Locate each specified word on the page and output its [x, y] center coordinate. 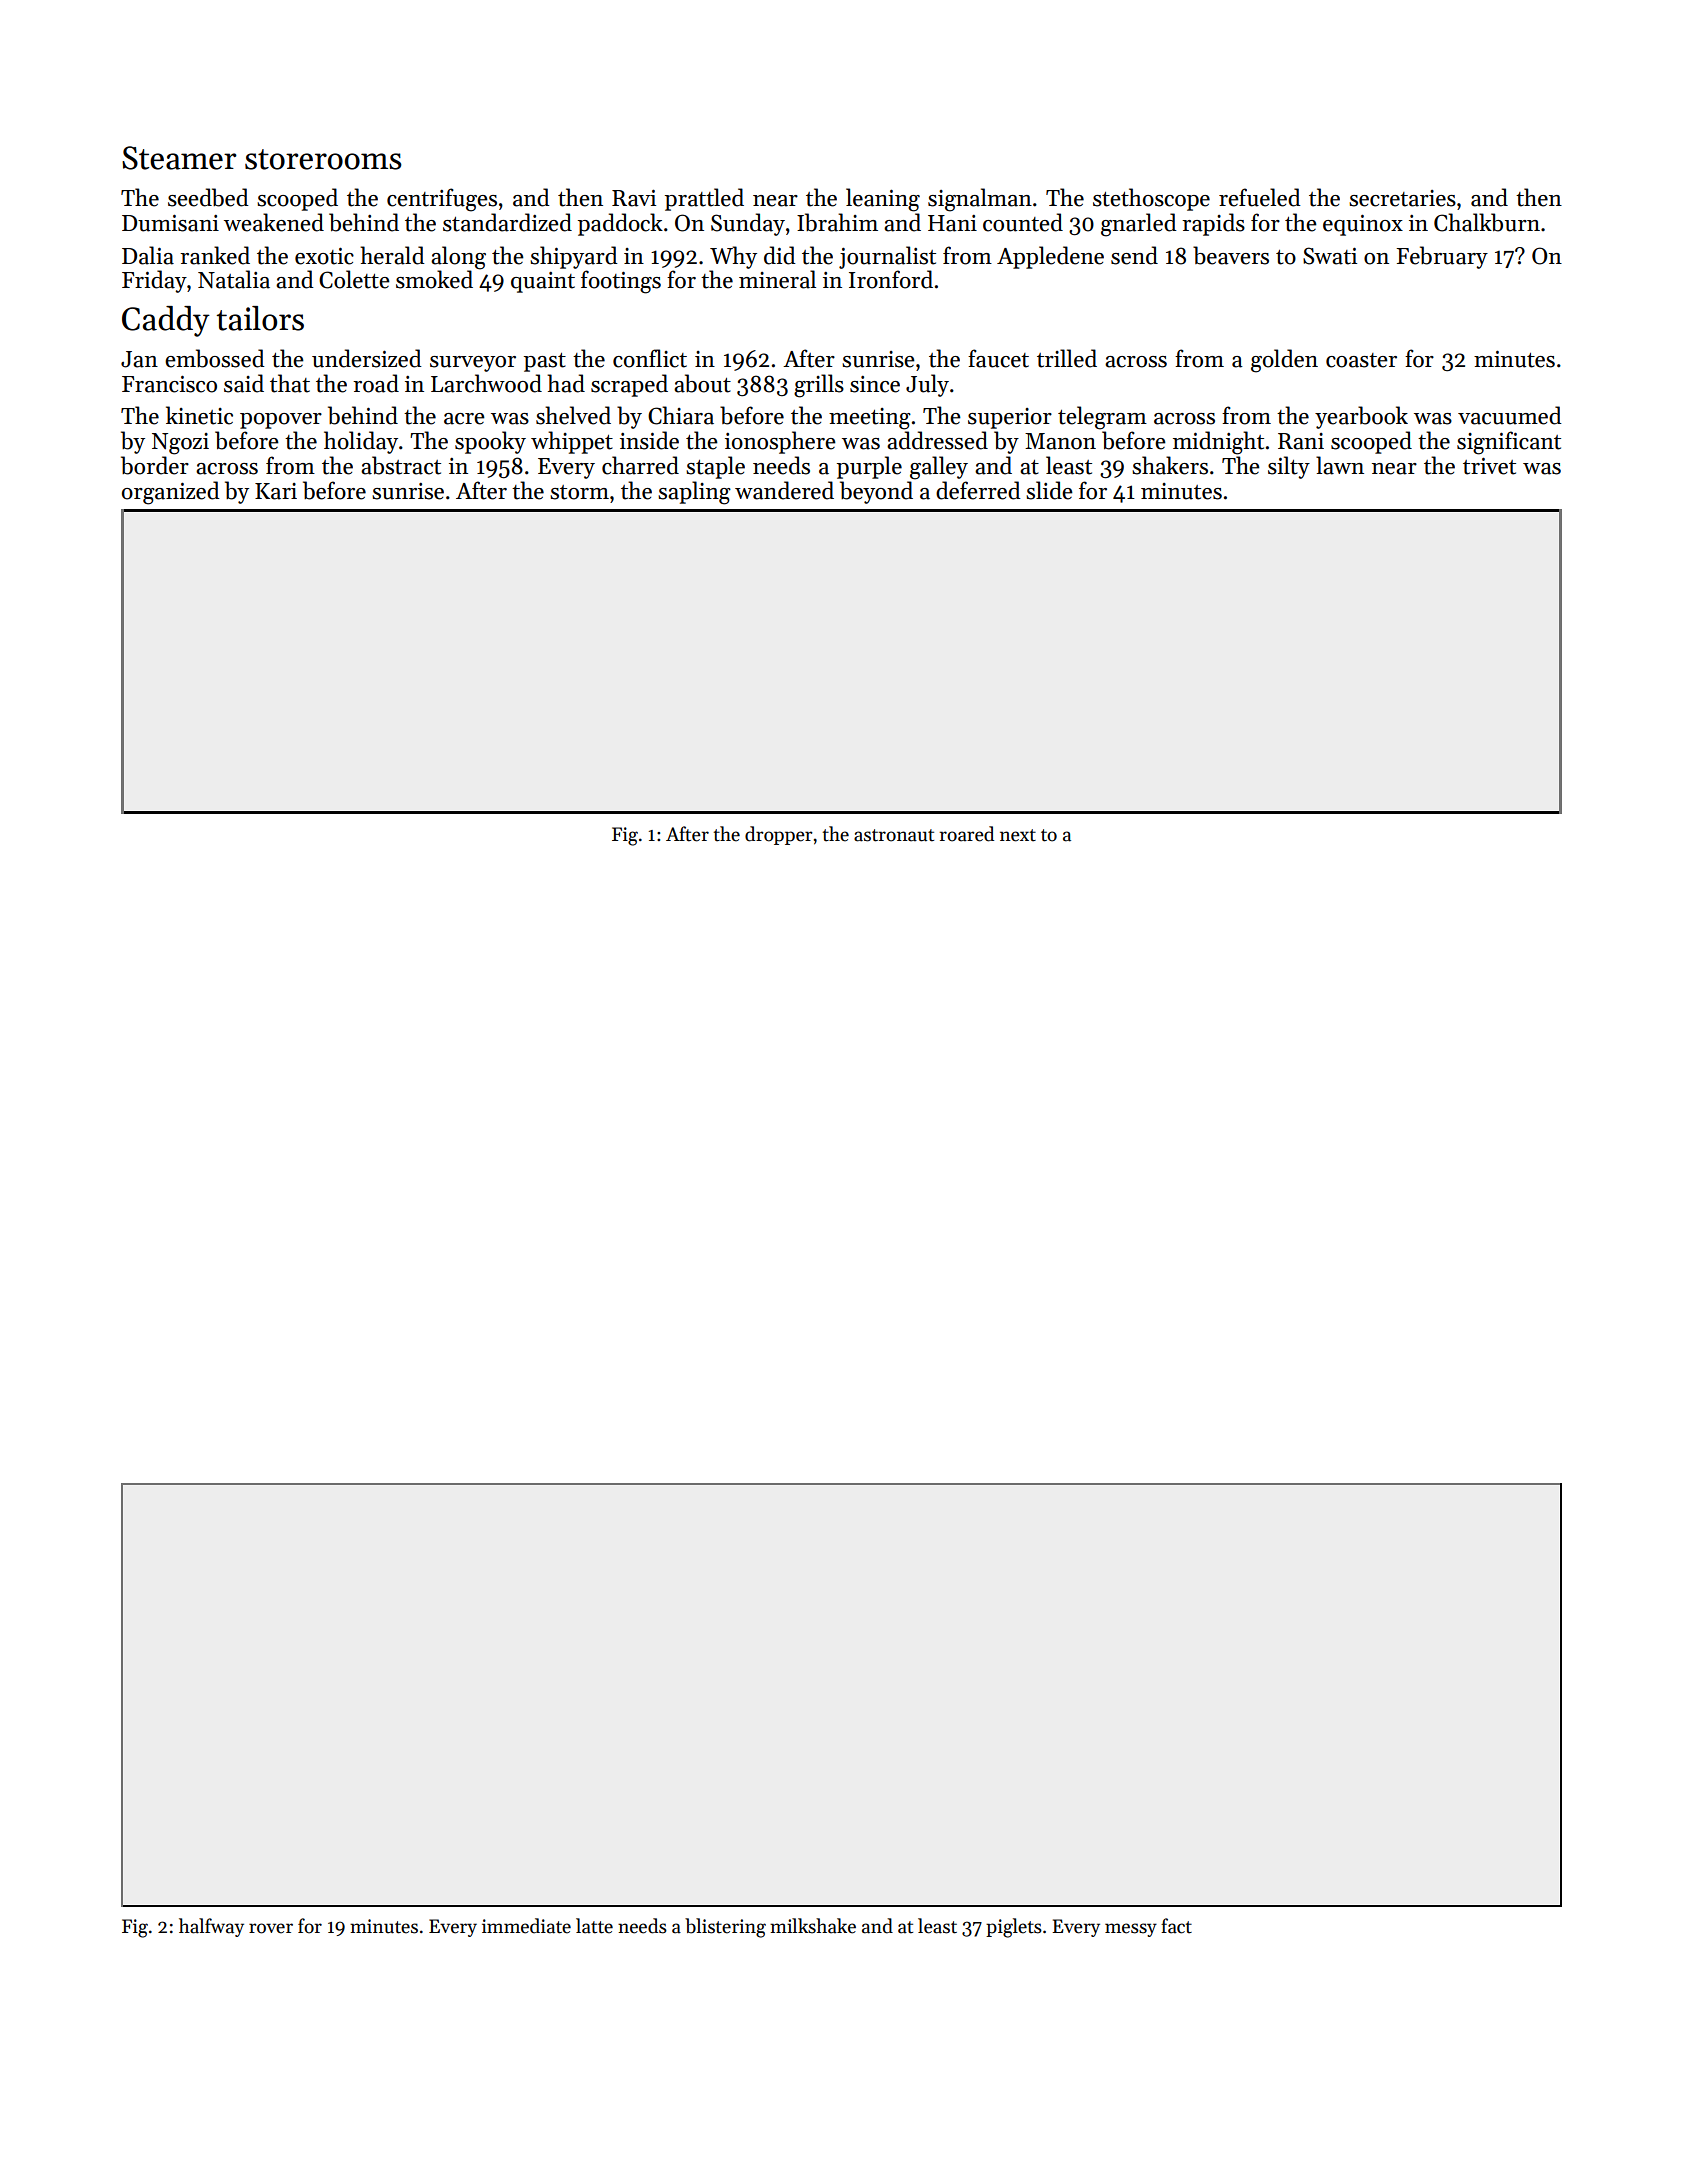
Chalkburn [1487, 222]
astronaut [894, 835]
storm [579, 492]
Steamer [179, 158]
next [1018, 835]
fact [1176, 1926]
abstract [401, 465]
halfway [211, 1927]
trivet [1489, 466]
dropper [779, 835]
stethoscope [1151, 199]
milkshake [813, 1926]
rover [271, 1928]
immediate [526, 1926]
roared [966, 834]
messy [1131, 1930]
